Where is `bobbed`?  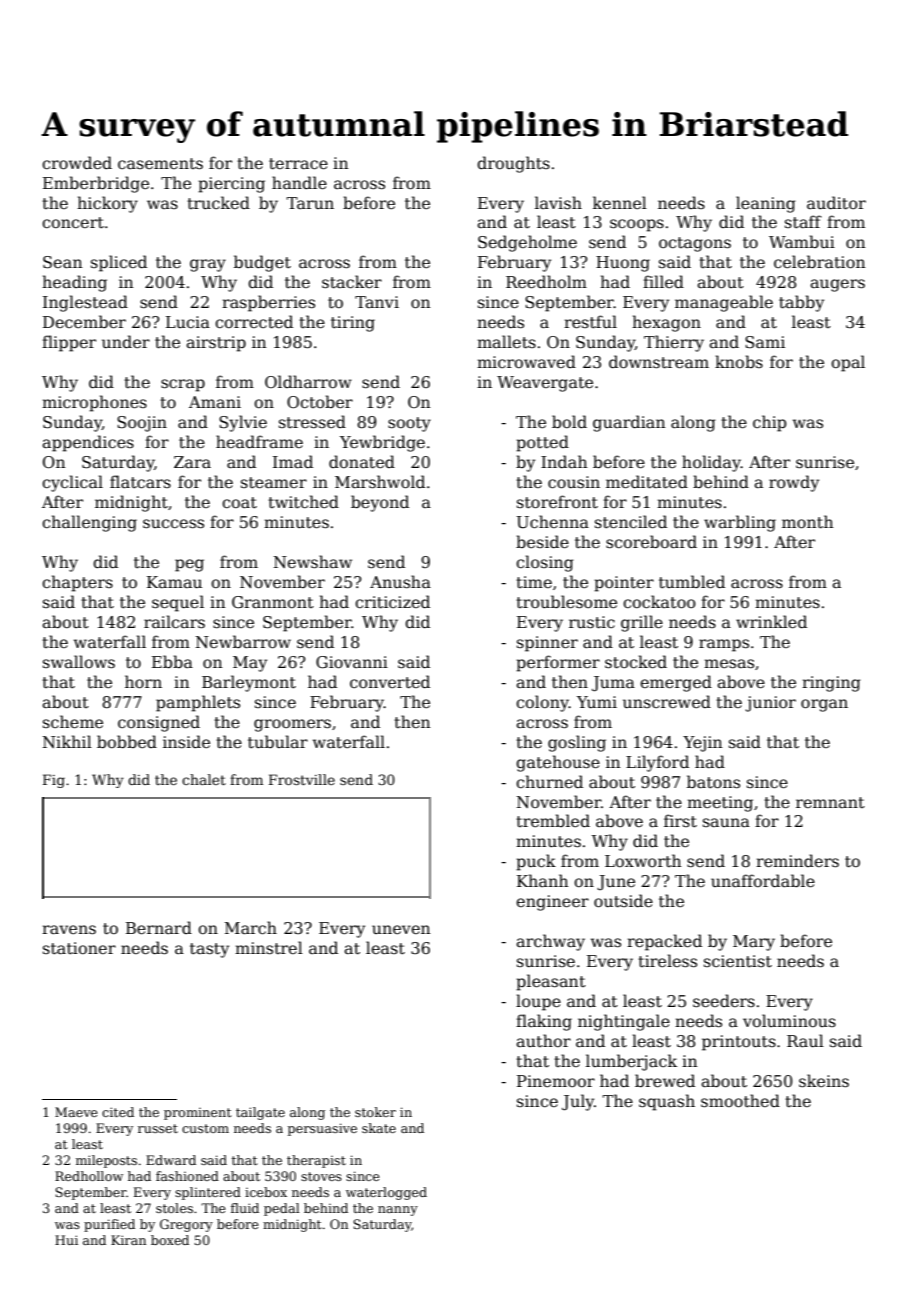
bobbed is located at coordinates (127, 741).
